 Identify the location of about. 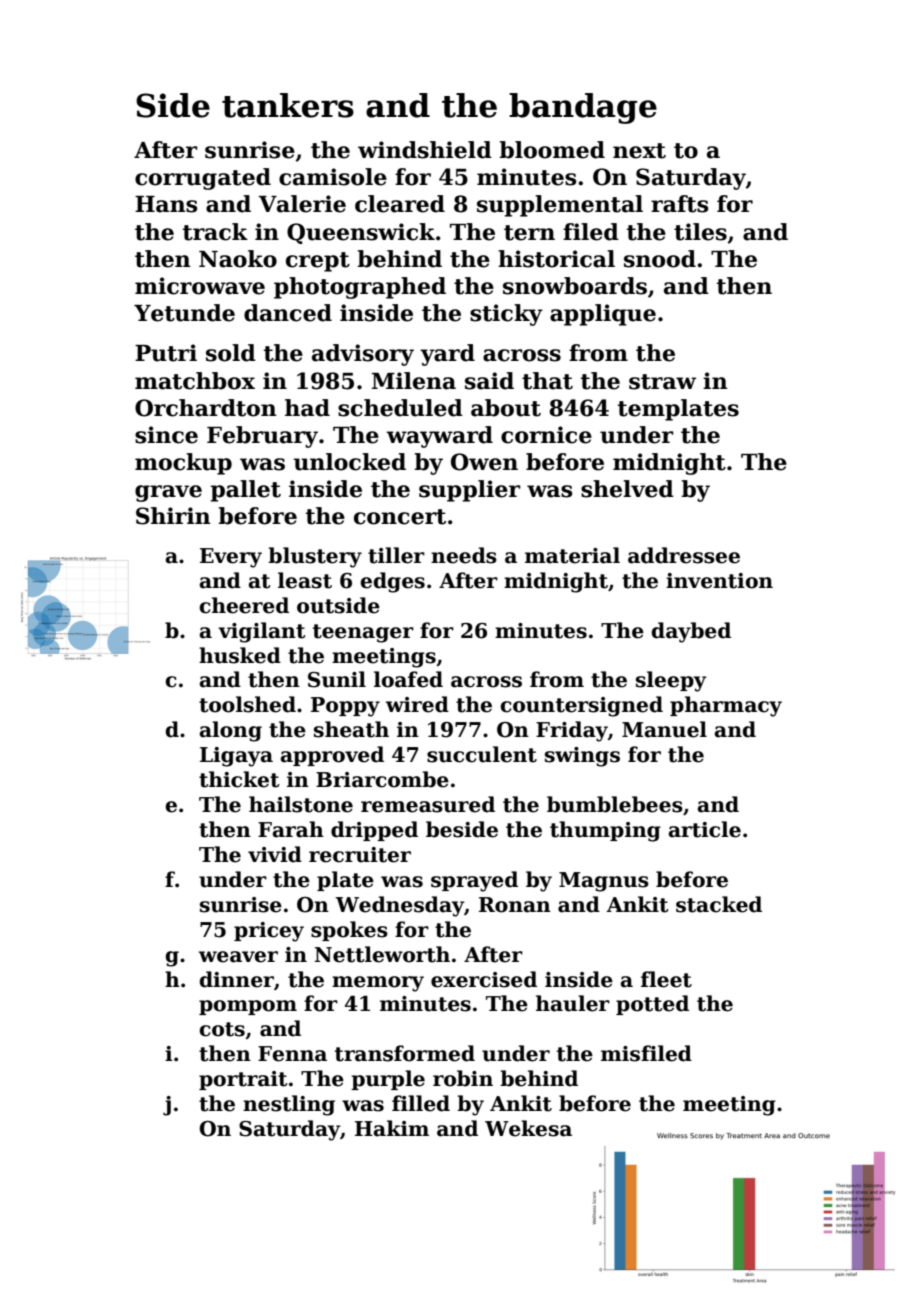
(506, 408).
